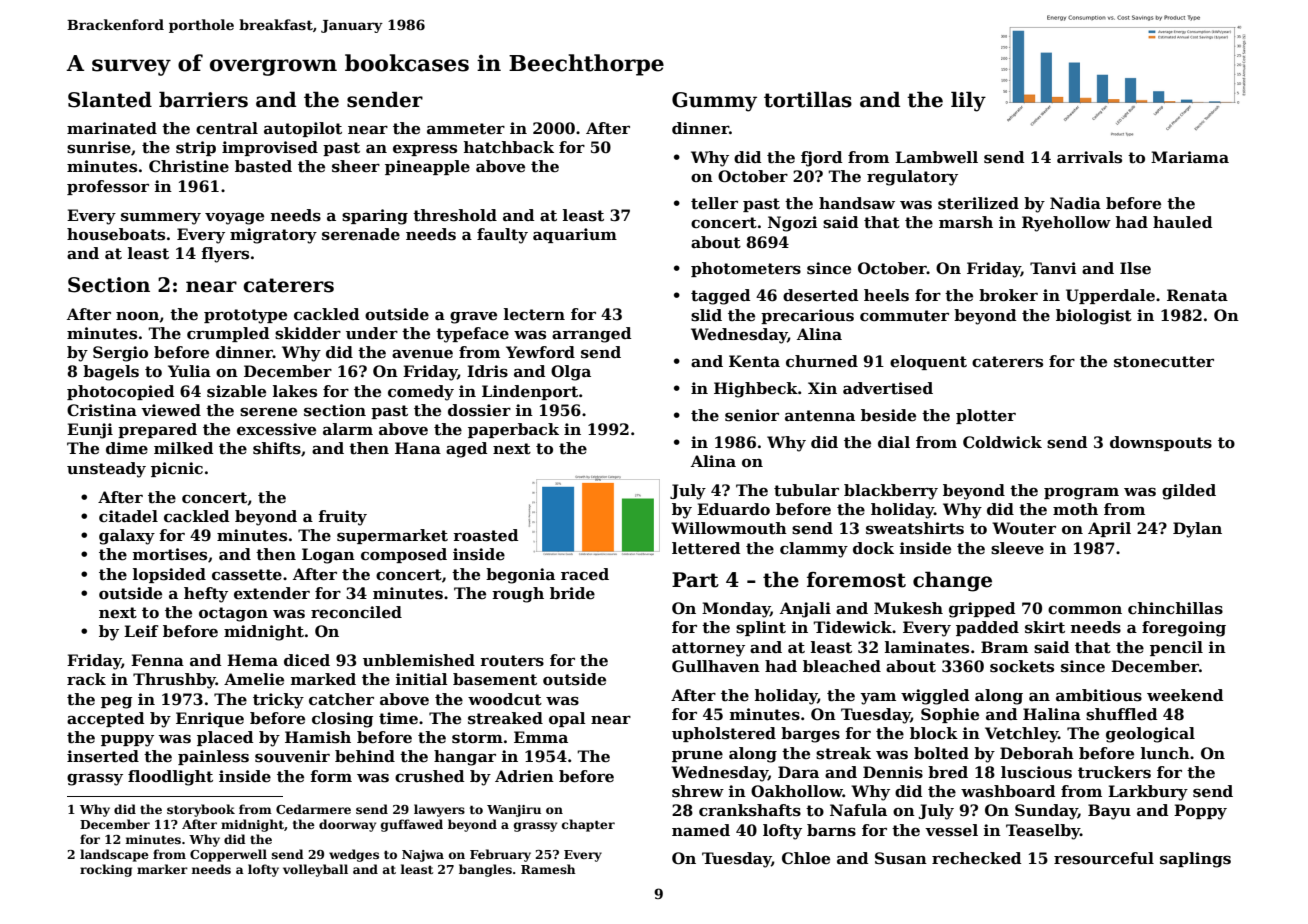 The image size is (1308, 924). What do you see at coordinates (169, 575) in the screenshot?
I see `lopsided` at bounding box center [169, 575].
